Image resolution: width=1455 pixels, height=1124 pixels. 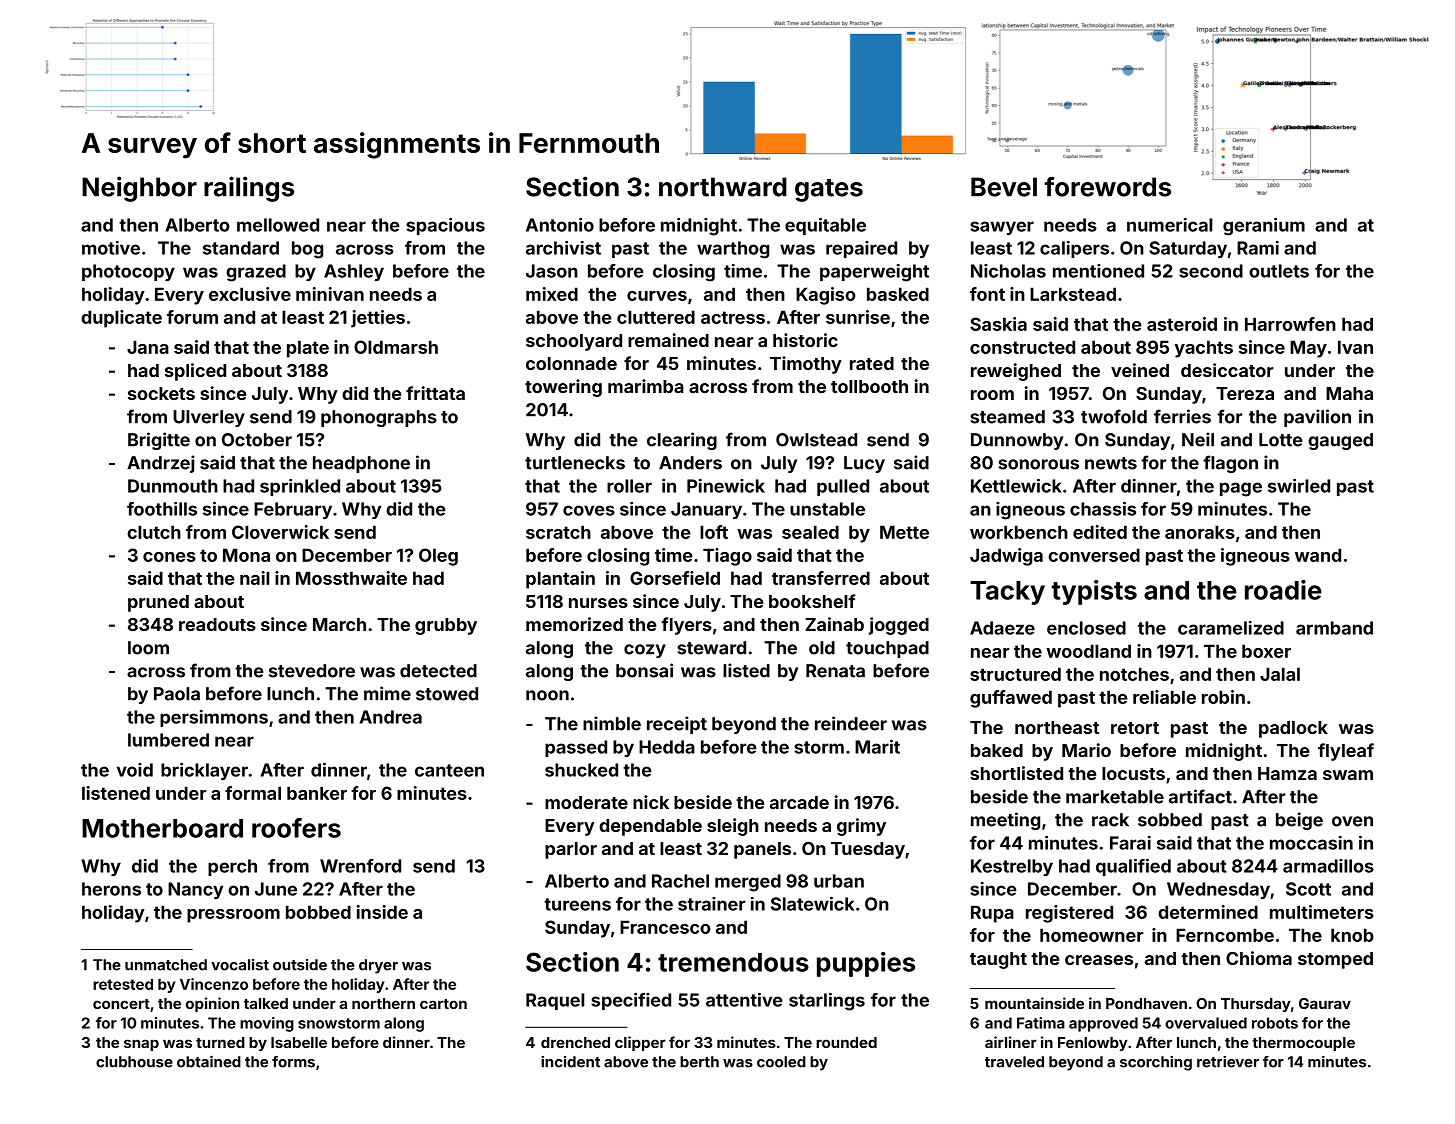 What do you see at coordinates (631, 1001) in the screenshot?
I see `specified` at bounding box center [631, 1001].
